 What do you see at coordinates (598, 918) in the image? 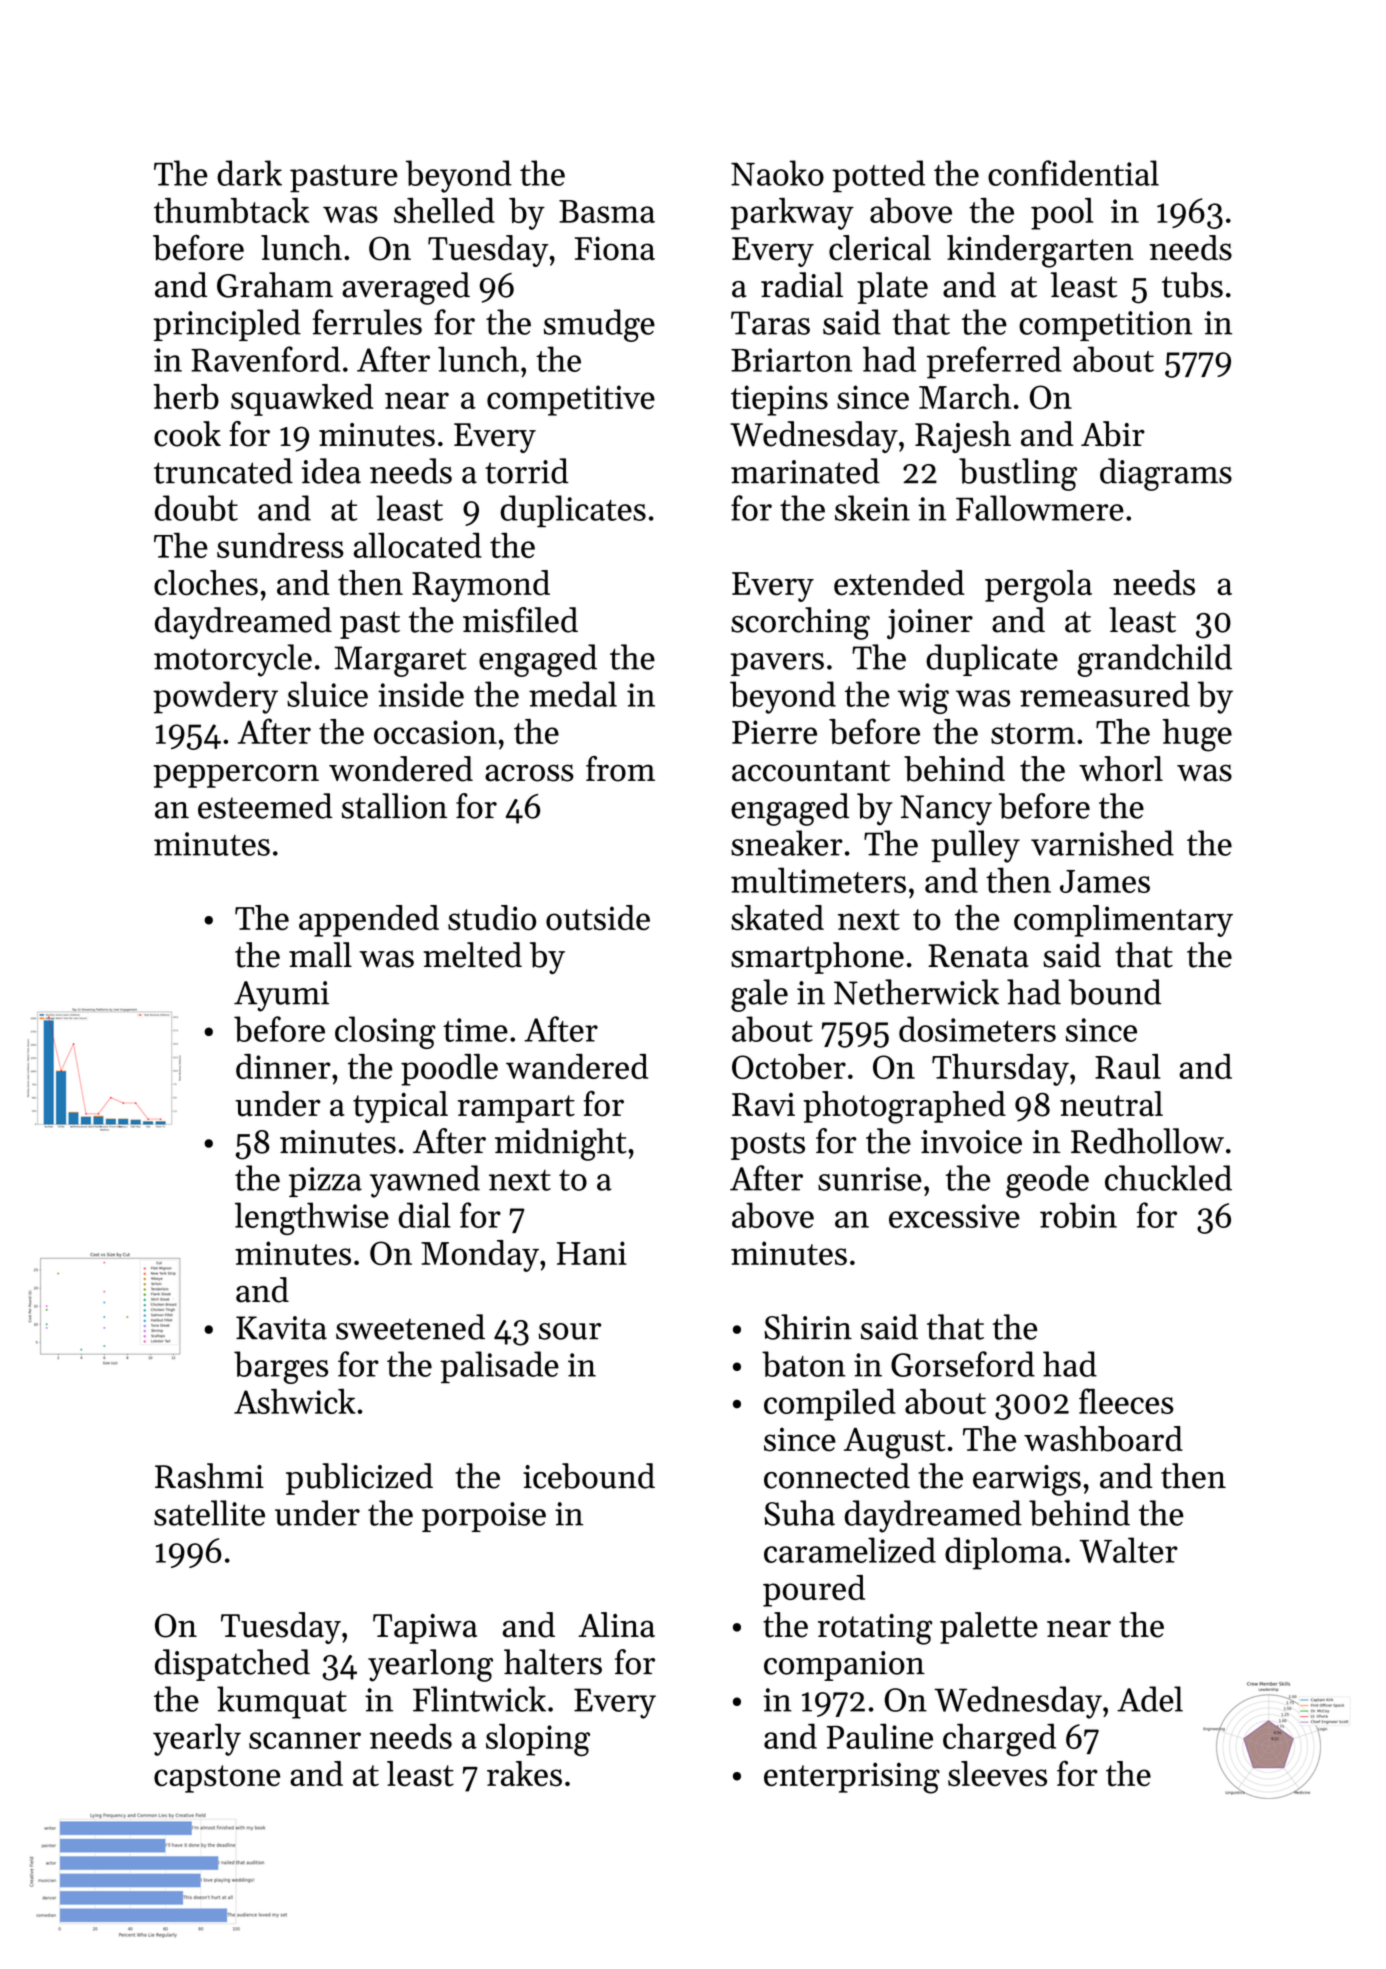
I see `outside` at bounding box center [598, 918].
